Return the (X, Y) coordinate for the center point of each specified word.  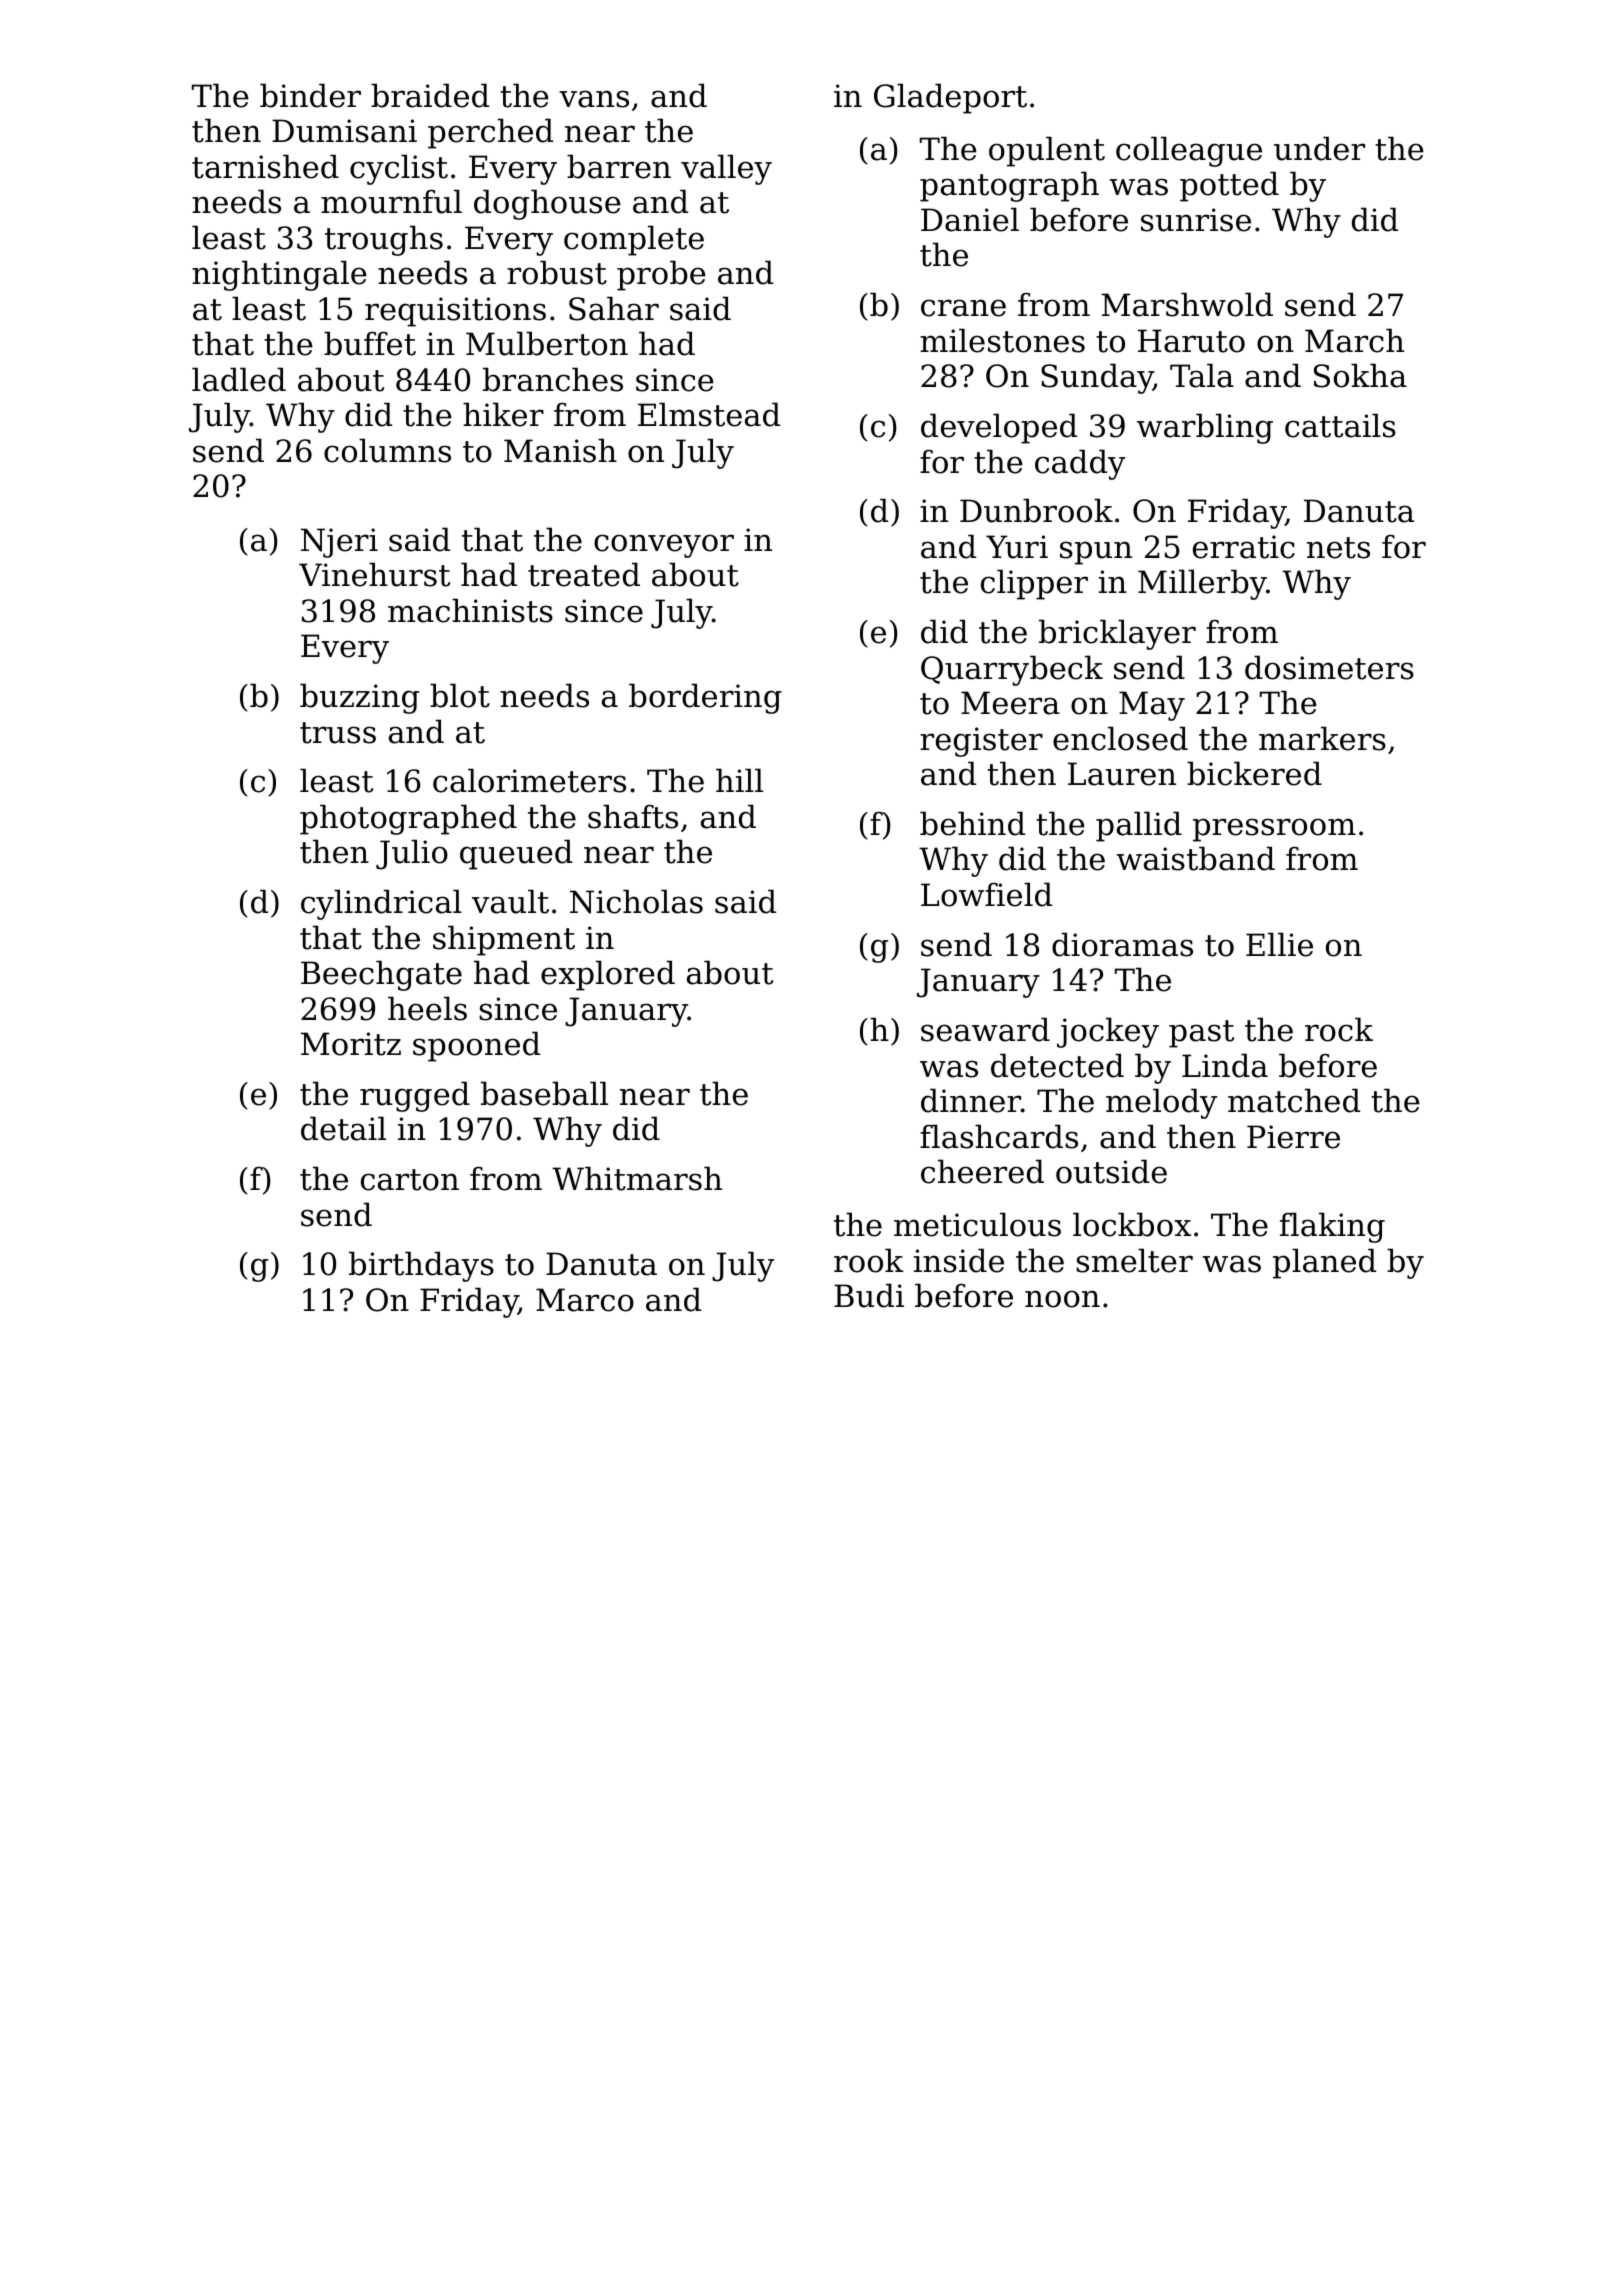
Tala (1202, 375)
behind (972, 823)
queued (516, 854)
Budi (869, 1295)
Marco (585, 1300)
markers (1322, 738)
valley (726, 169)
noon (1062, 1299)
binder (310, 95)
